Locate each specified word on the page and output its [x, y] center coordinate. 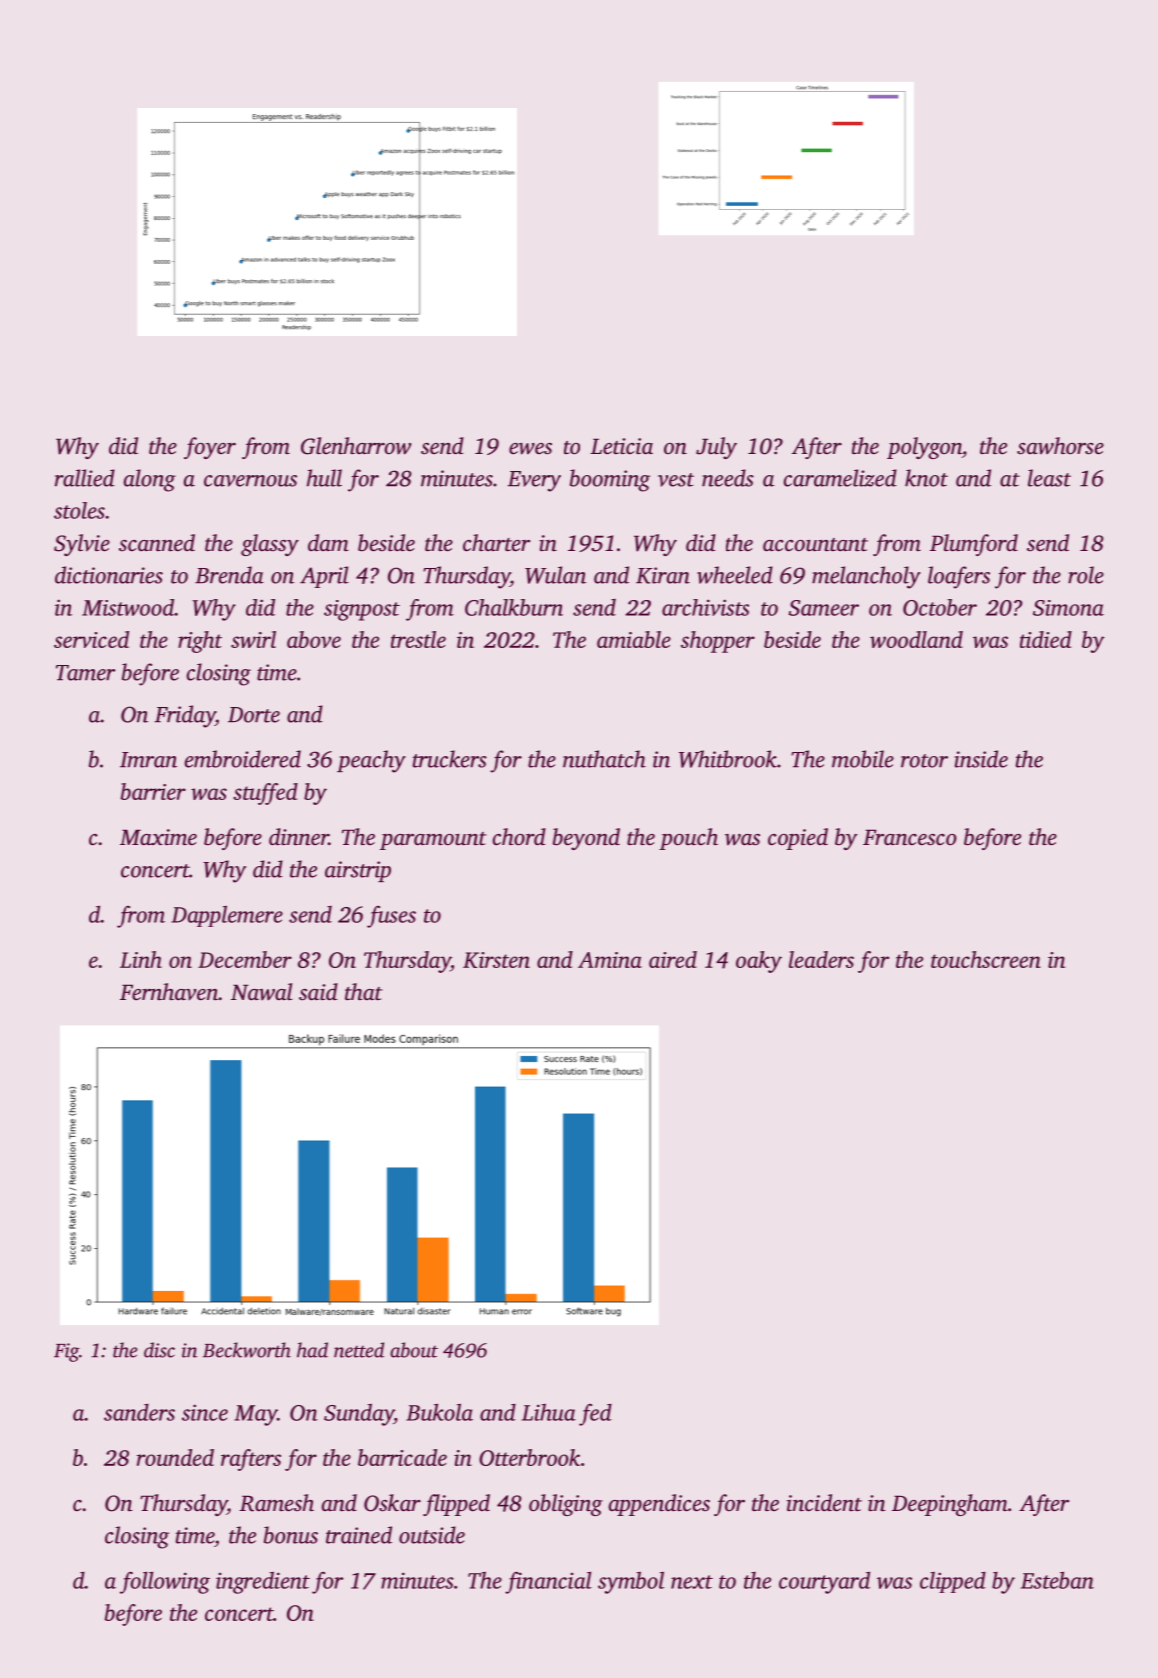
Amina [610, 960]
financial [548, 1583]
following [165, 1583]
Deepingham [950, 1505]
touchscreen [986, 959]
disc [159, 1350]
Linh [141, 959]
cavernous [250, 481]
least [1049, 478]
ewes [530, 449]
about [414, 1350]
